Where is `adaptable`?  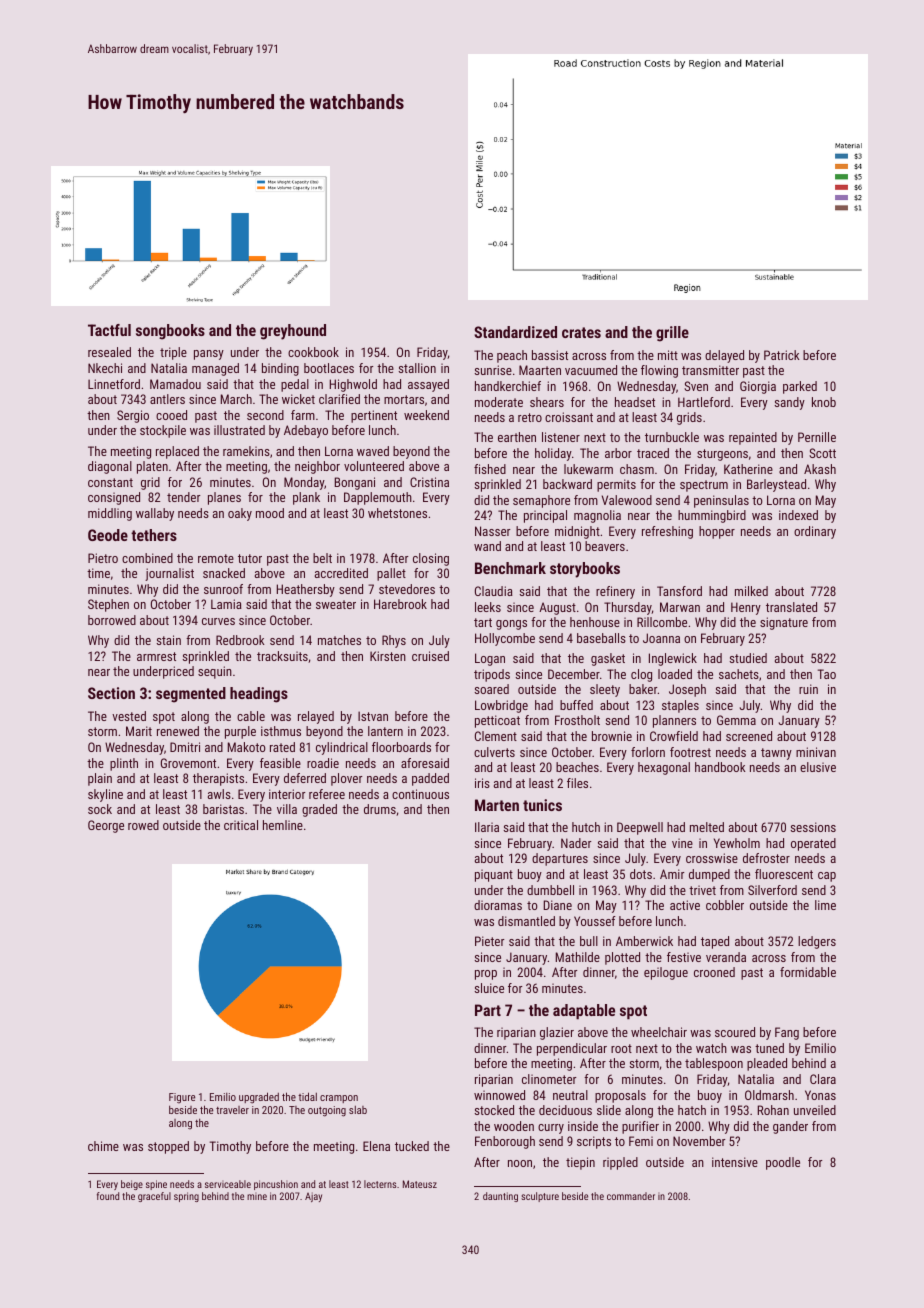
adaptable is located at coordinates (584, 1012).
